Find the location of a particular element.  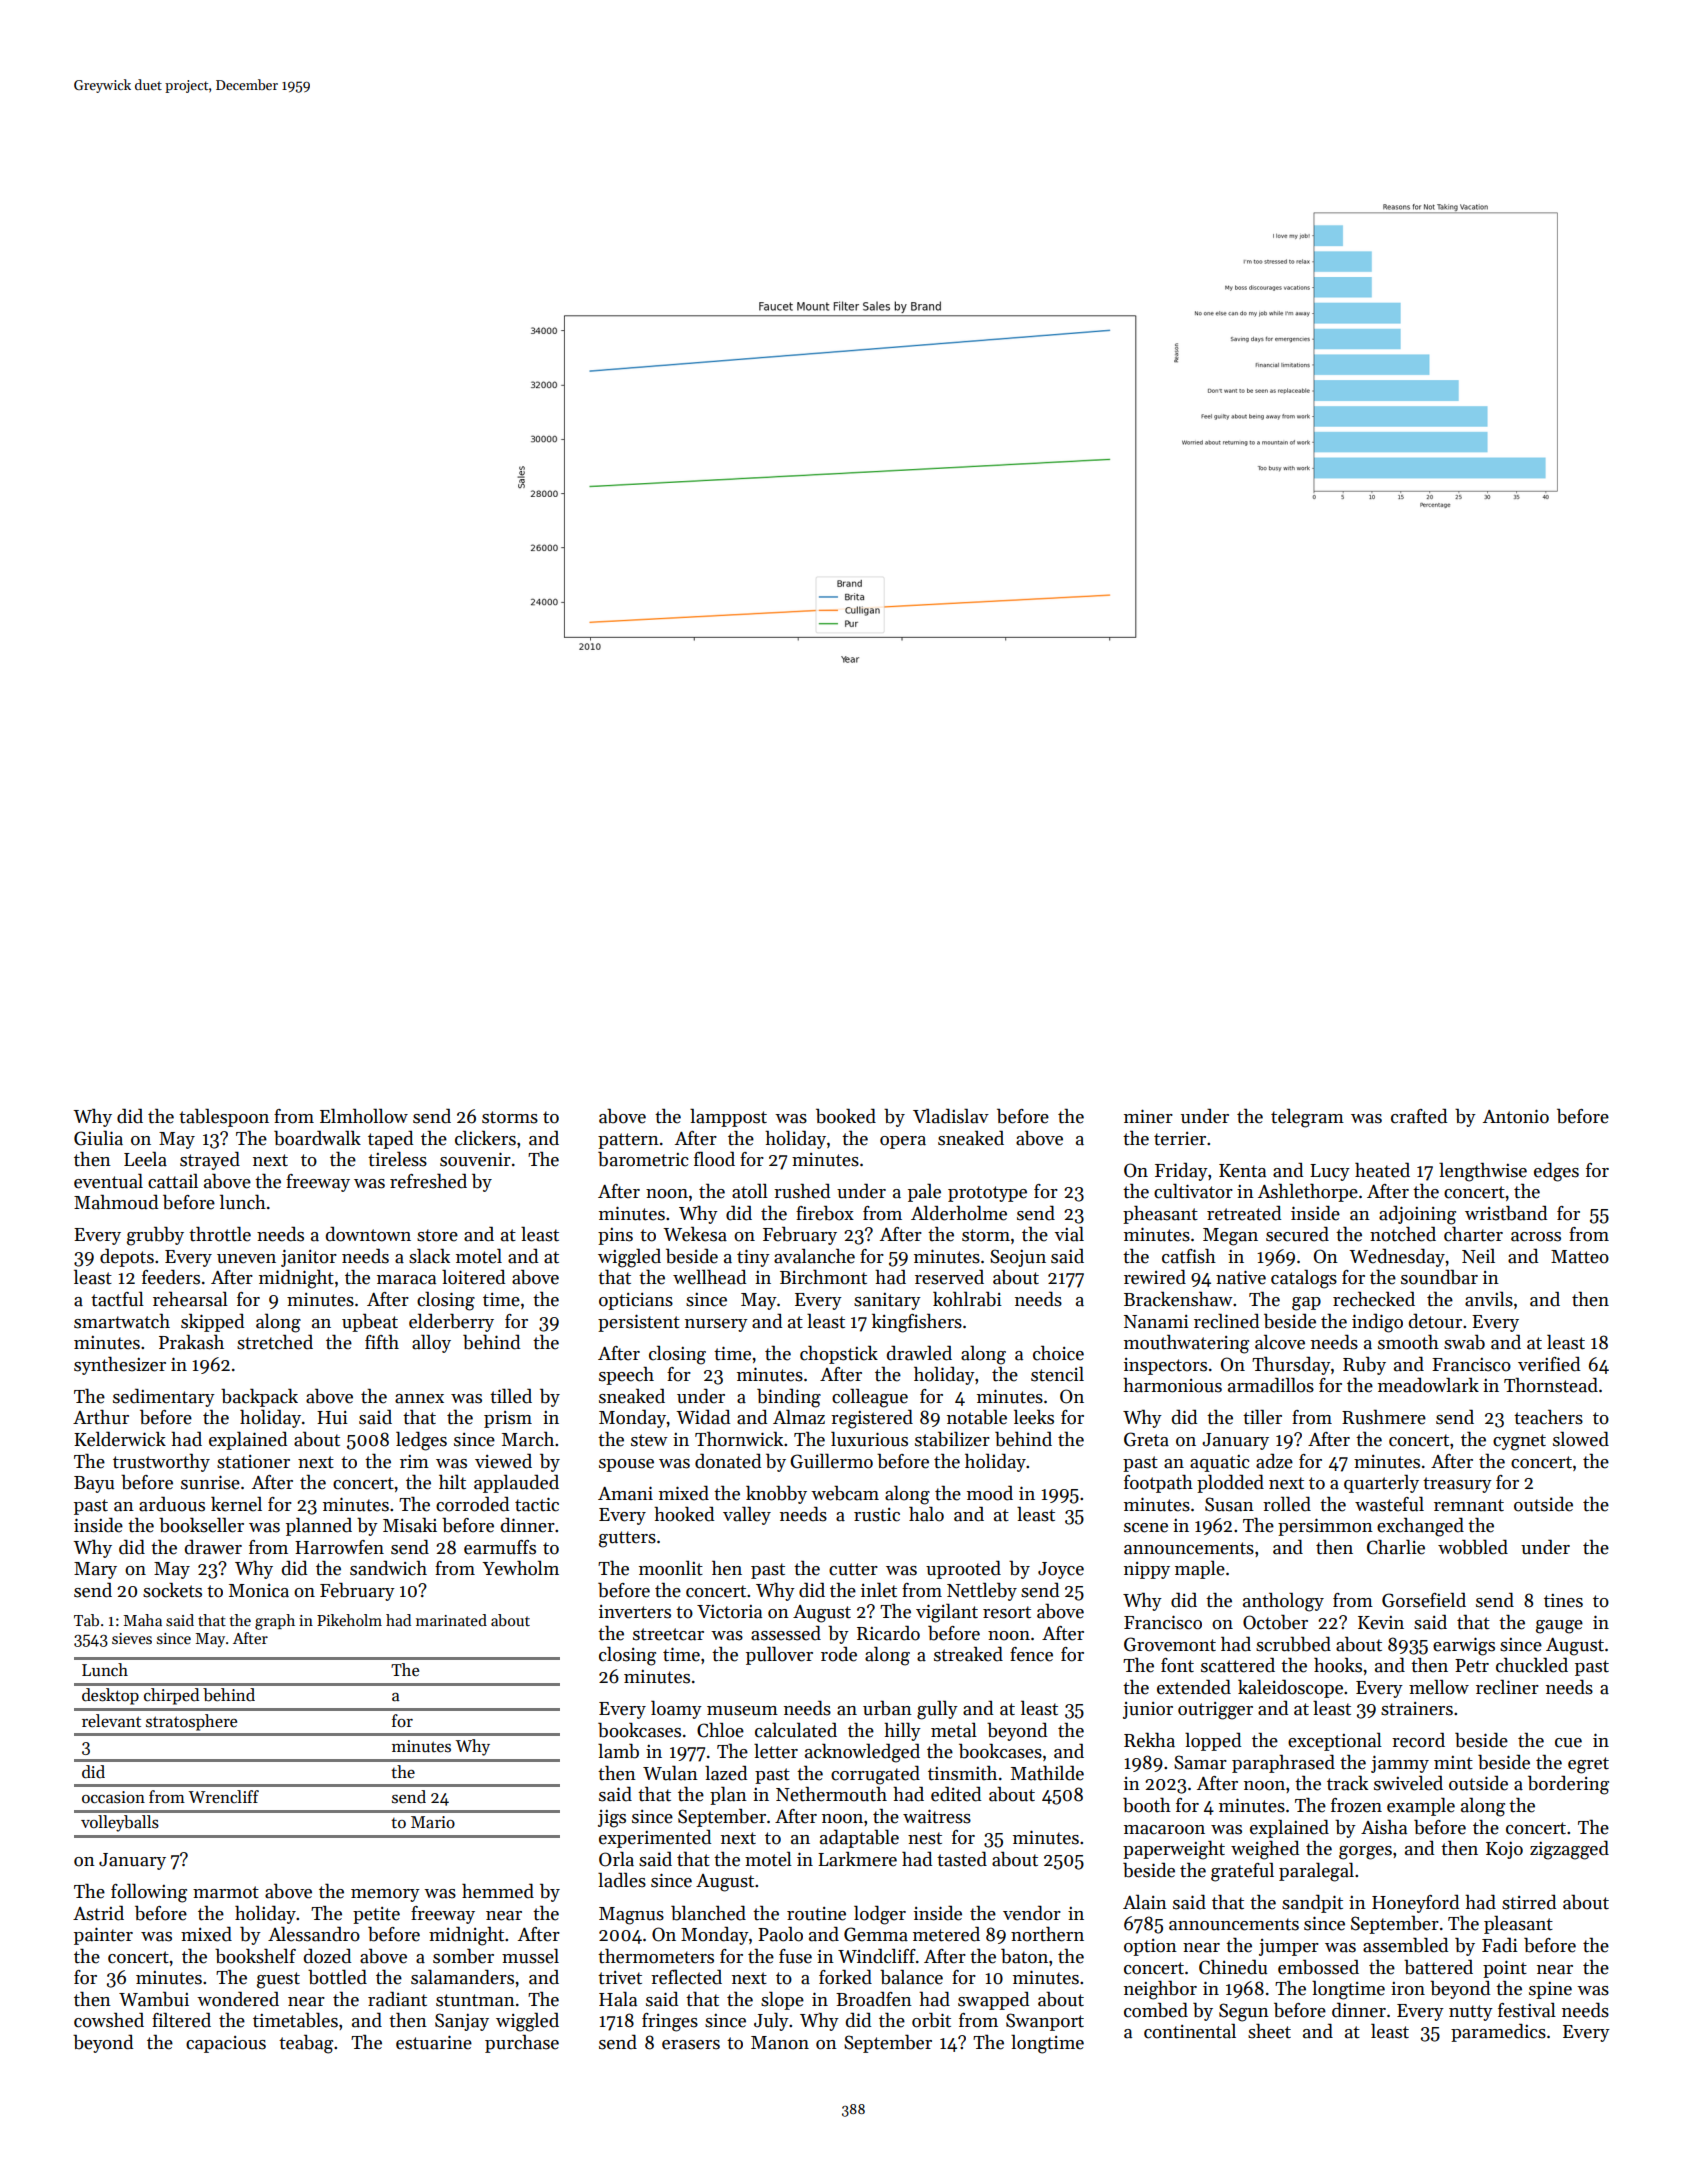

trustworthy is located at coordinates (161, 1462).
